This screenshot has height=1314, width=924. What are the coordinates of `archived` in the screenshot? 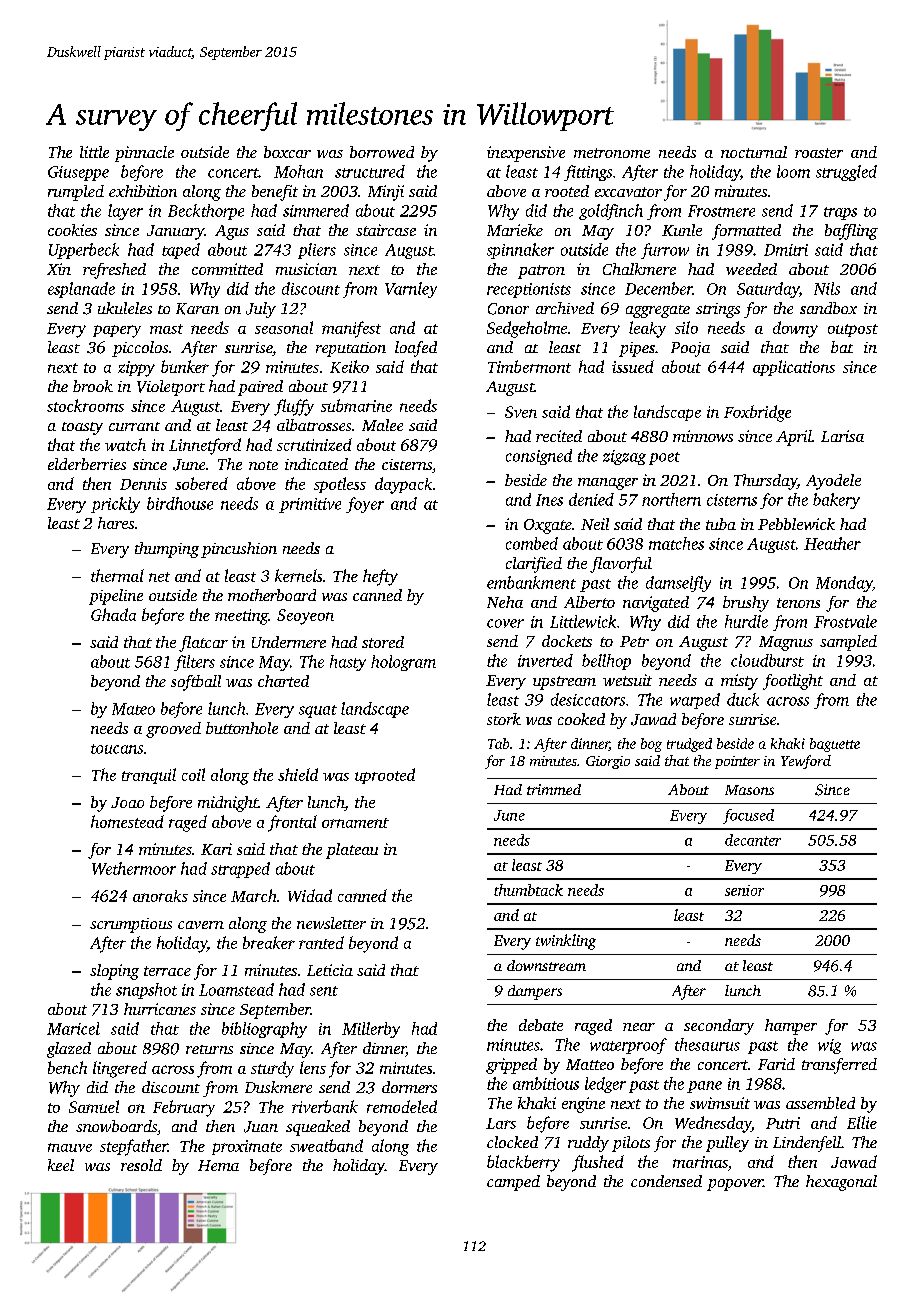 It's located at (565, 308).
